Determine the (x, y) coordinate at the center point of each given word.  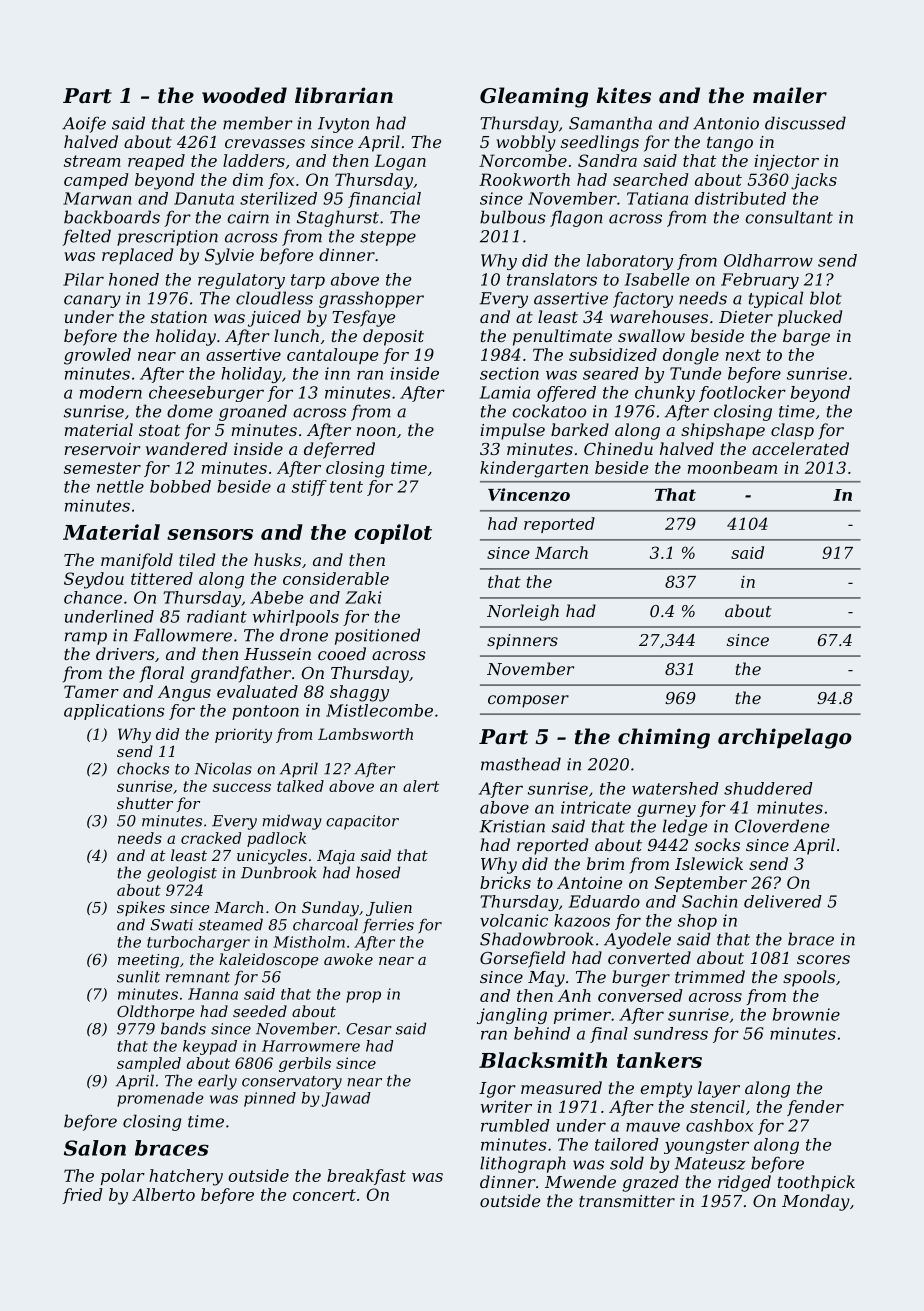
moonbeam (732, 467)
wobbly (526, 143)
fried (82, 1196)
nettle (120, 486)
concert (324, 1195)
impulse (512, 431)
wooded (244, 95)
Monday (816, 1202)
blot (826, 298)
